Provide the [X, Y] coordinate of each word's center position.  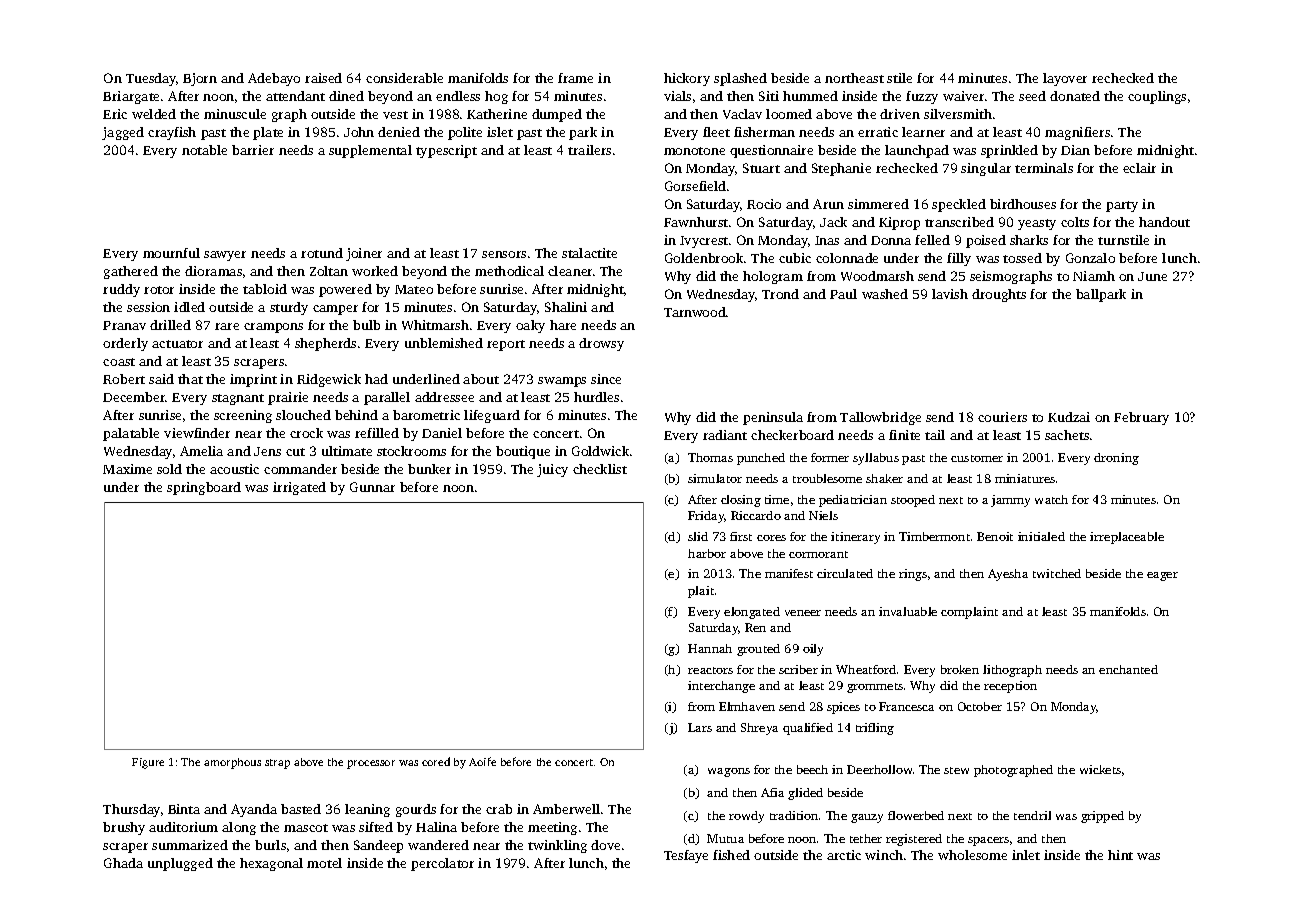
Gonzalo [1090, 258]
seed [1032, 96]
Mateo [414, 289]
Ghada [123, 863]
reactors [710, 670]
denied [399, 132]
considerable [404, 78]
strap [277, 764]
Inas [827, 240]
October [980, 706]
